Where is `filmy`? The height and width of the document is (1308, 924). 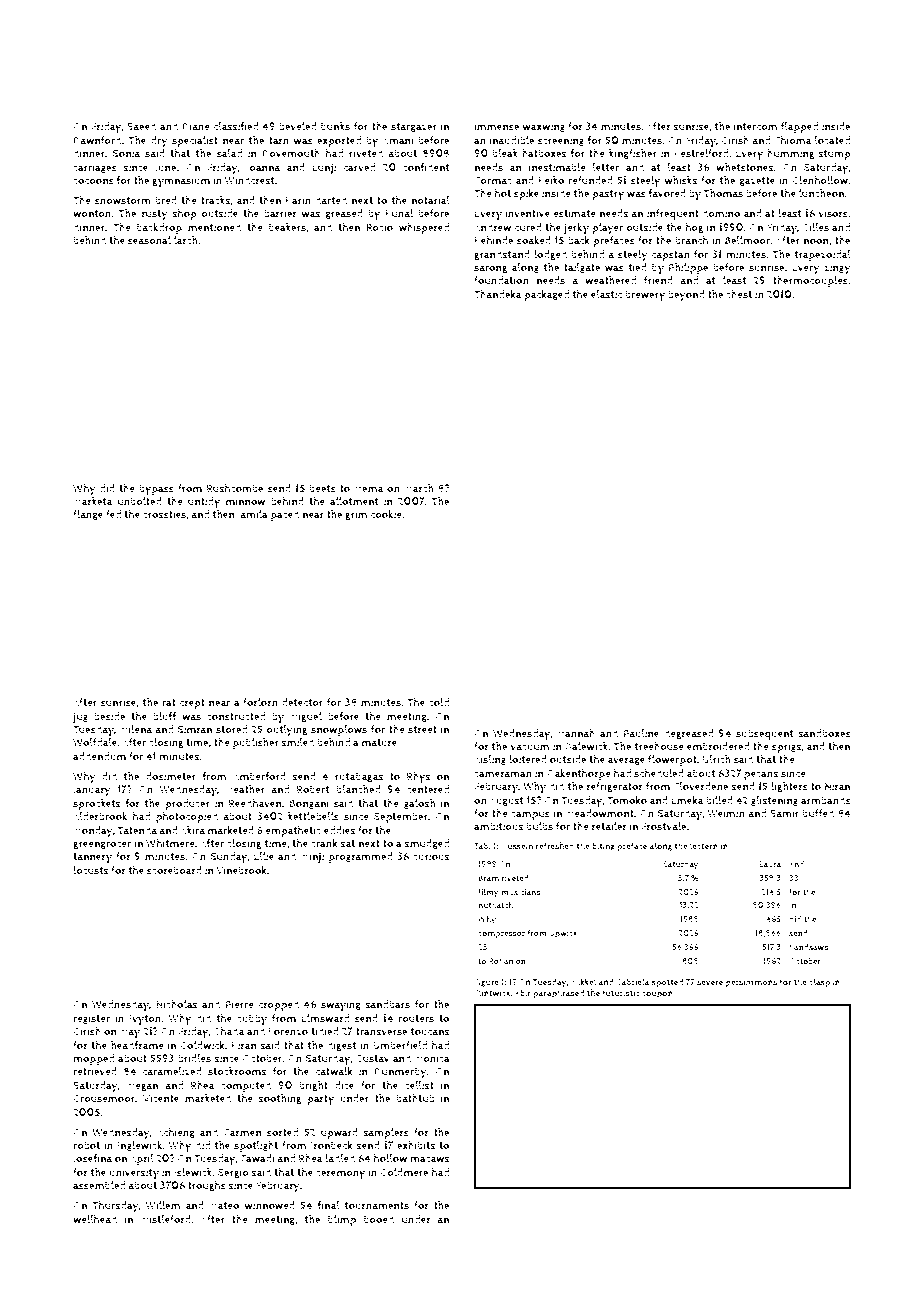
filmy is located at coordinates (488, 893).
